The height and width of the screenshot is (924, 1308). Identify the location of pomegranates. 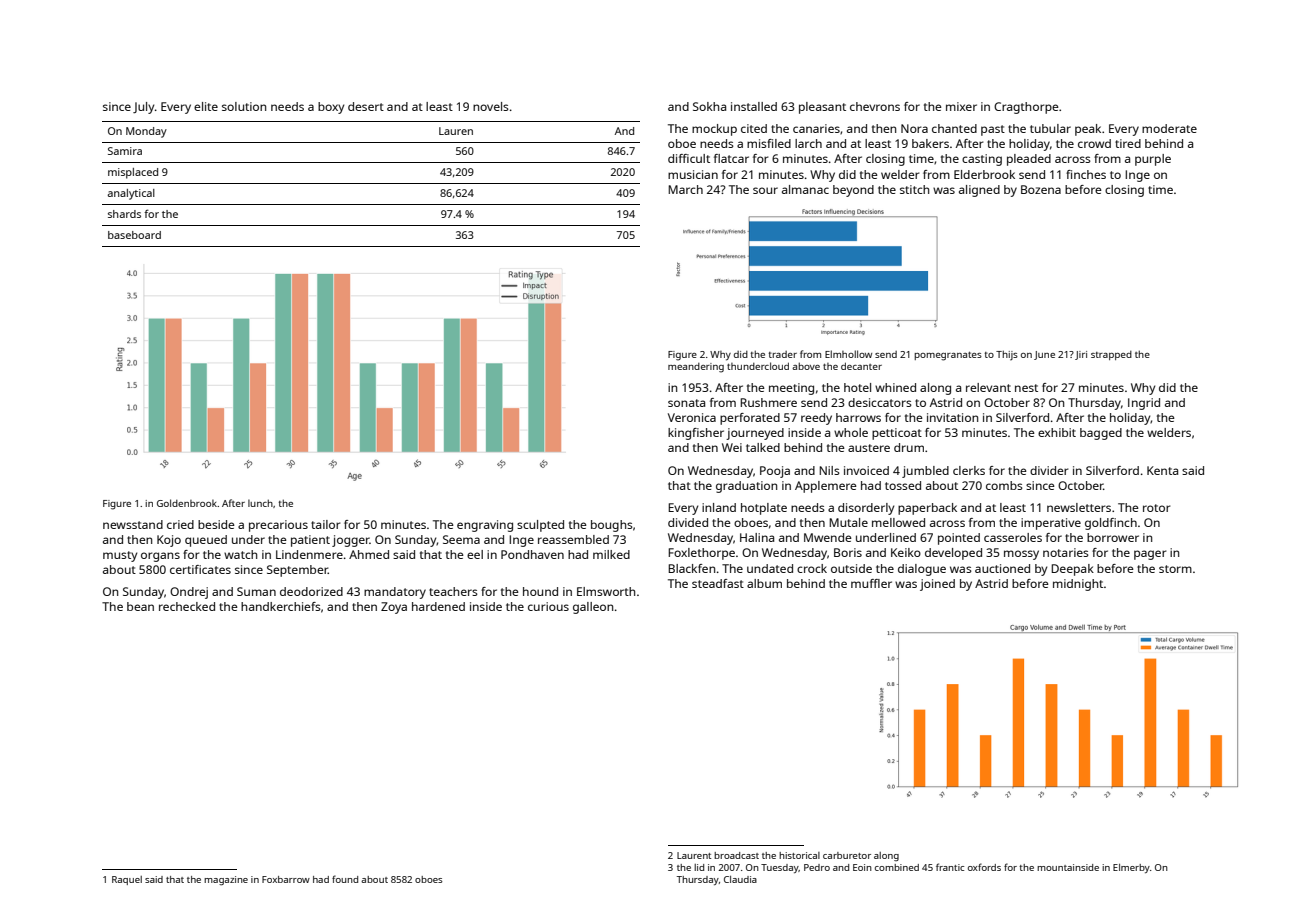
(948, 356).
